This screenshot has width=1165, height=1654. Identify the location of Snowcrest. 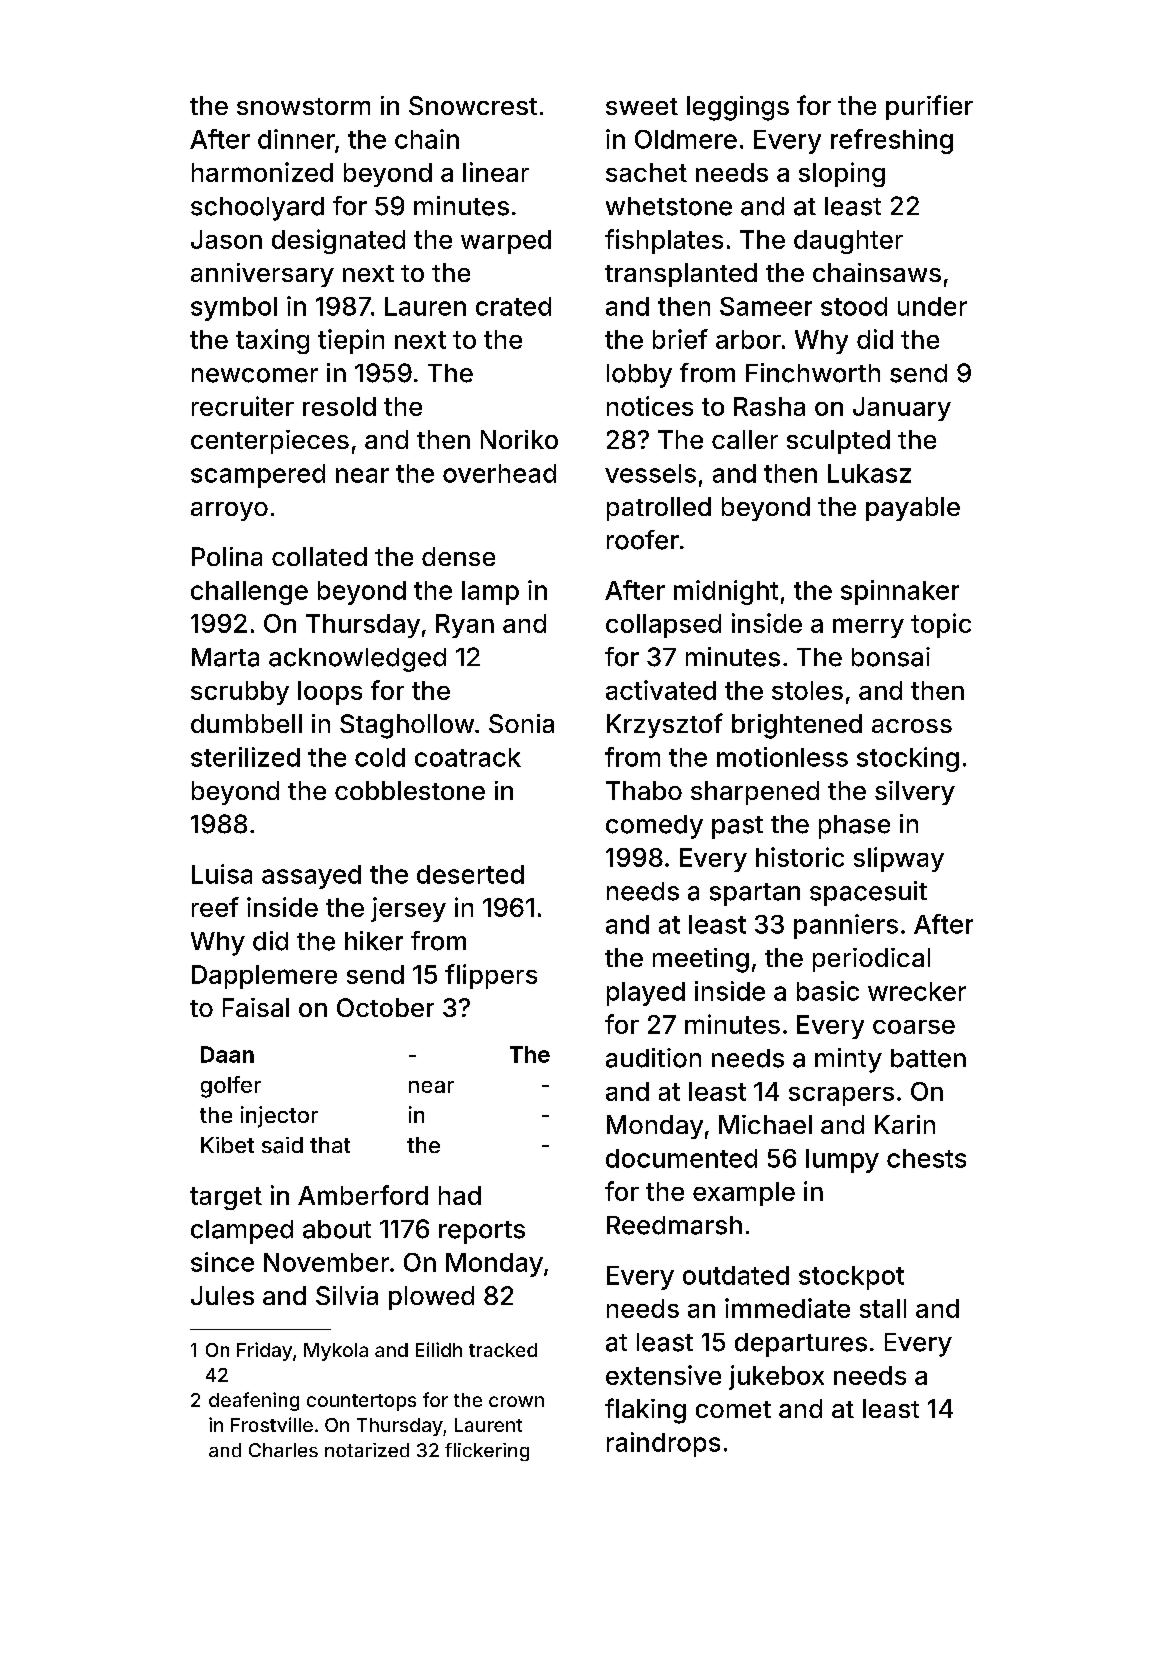
(473, 105).
